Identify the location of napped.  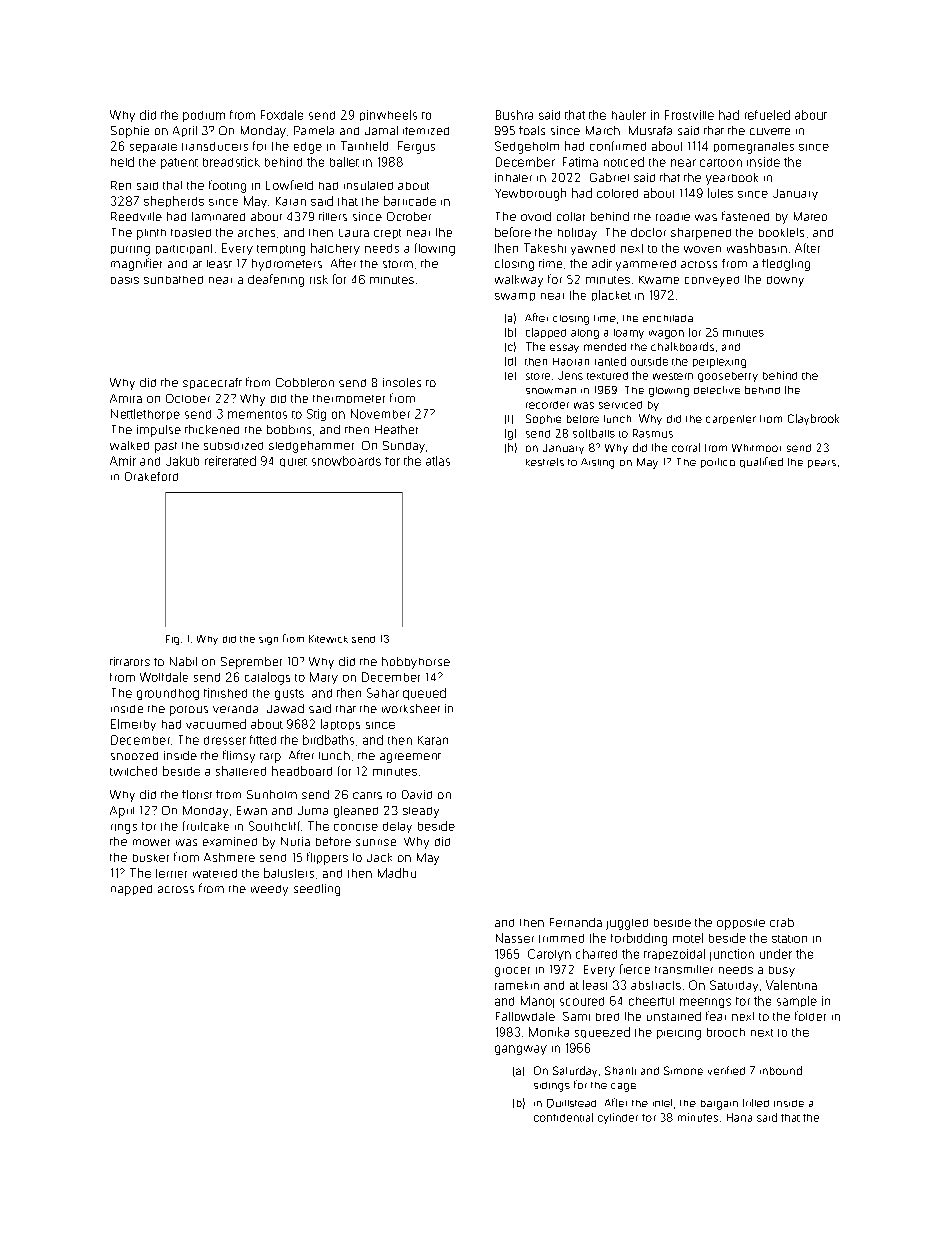
(131, 890).
